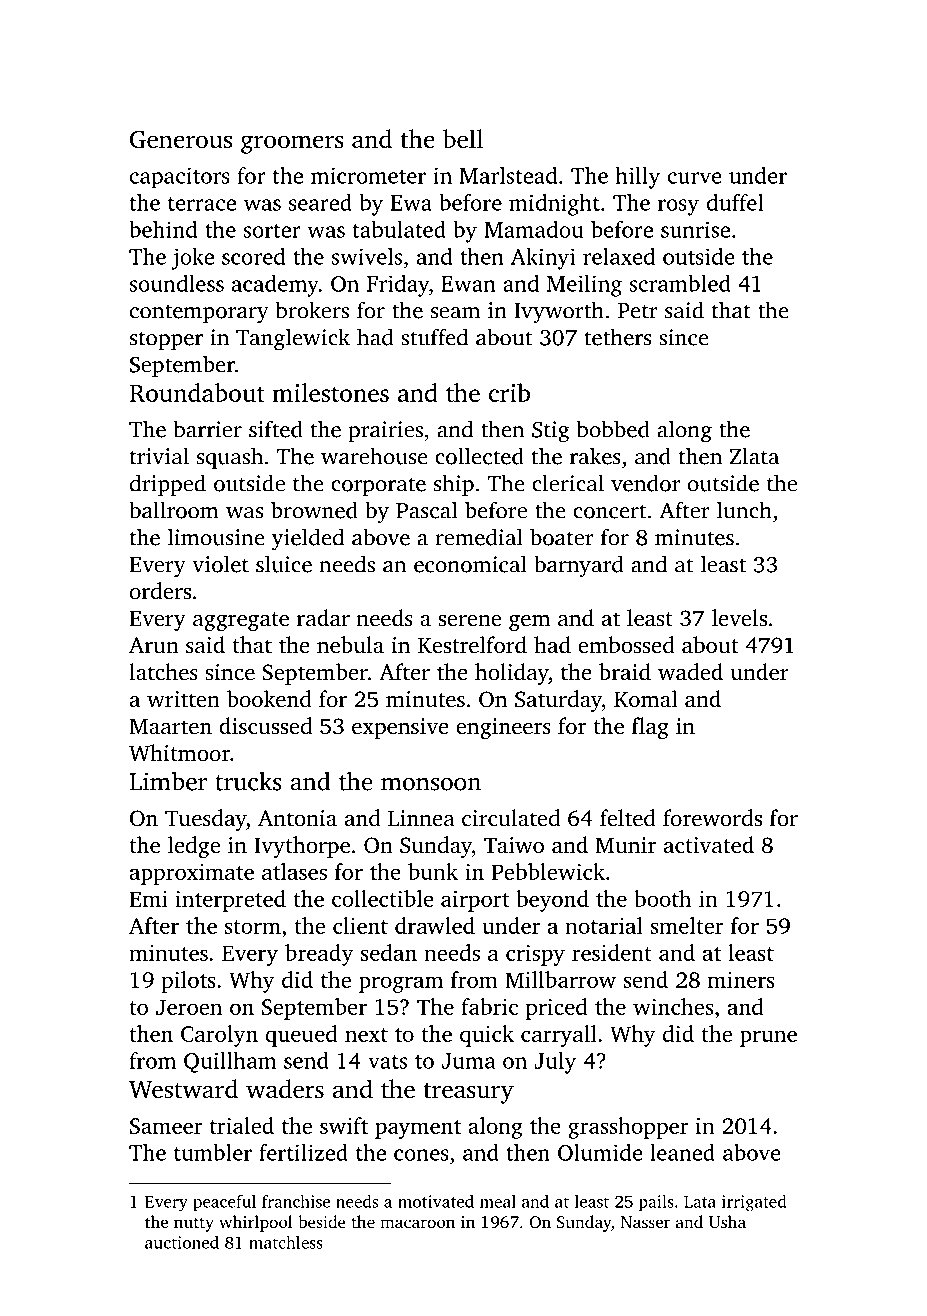 This screenshot has height=1316, width=927. Describe the element at coordinates (739, 617) in the screenshot. I see `levels` at that location.
